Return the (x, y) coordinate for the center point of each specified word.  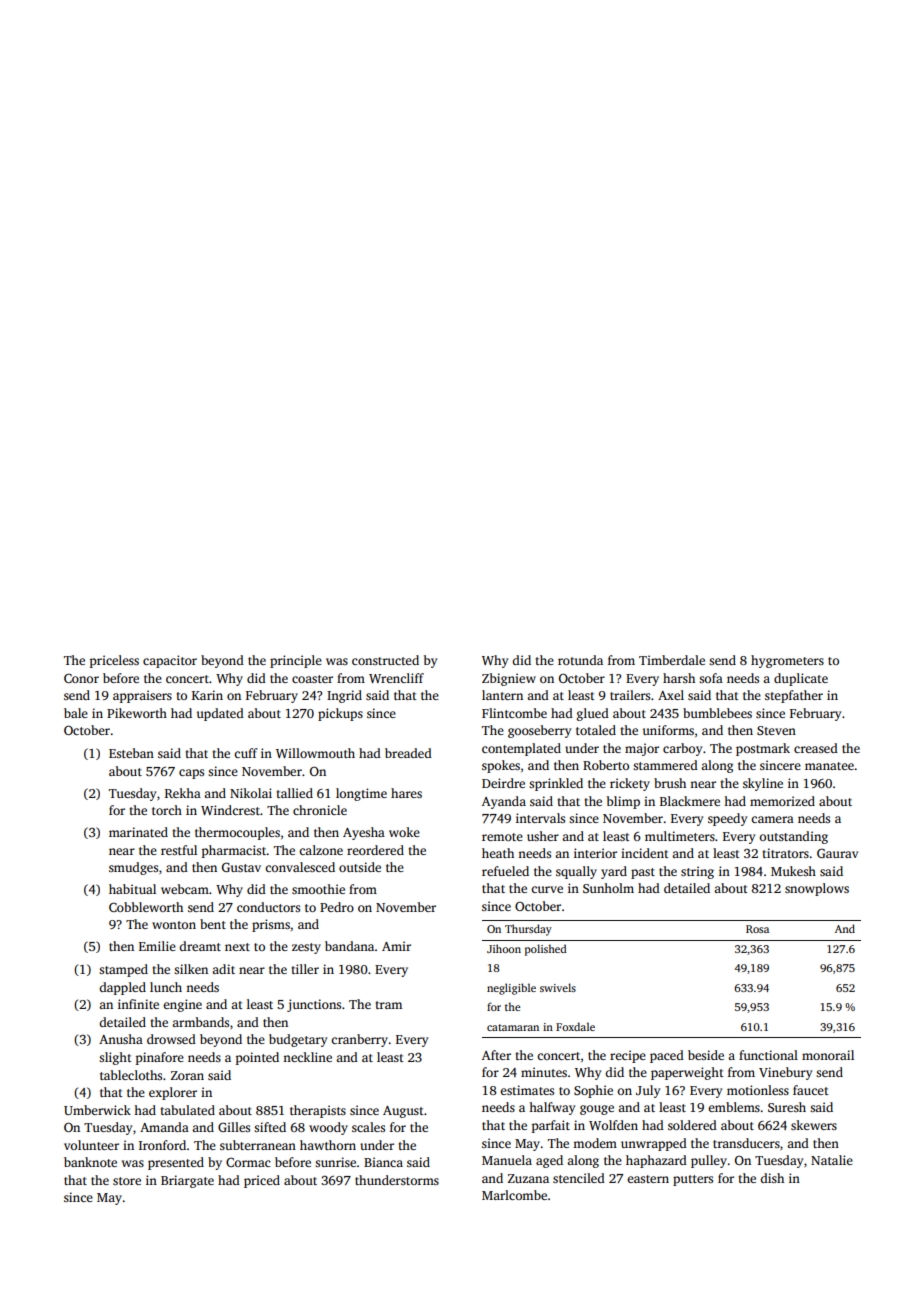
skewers (814, 1125)
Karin (207, 695)
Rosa (757, 929)
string (697, 872)
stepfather (794, 696)
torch (167, 810)
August (403, 1112)
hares (406, 793)
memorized (782, 801)
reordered (375, 850)
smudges (133, 868)
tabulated (187, 1110)
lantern (502, 695)
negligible (511, 989)
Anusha (121, 1039)
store (127, 1181)
